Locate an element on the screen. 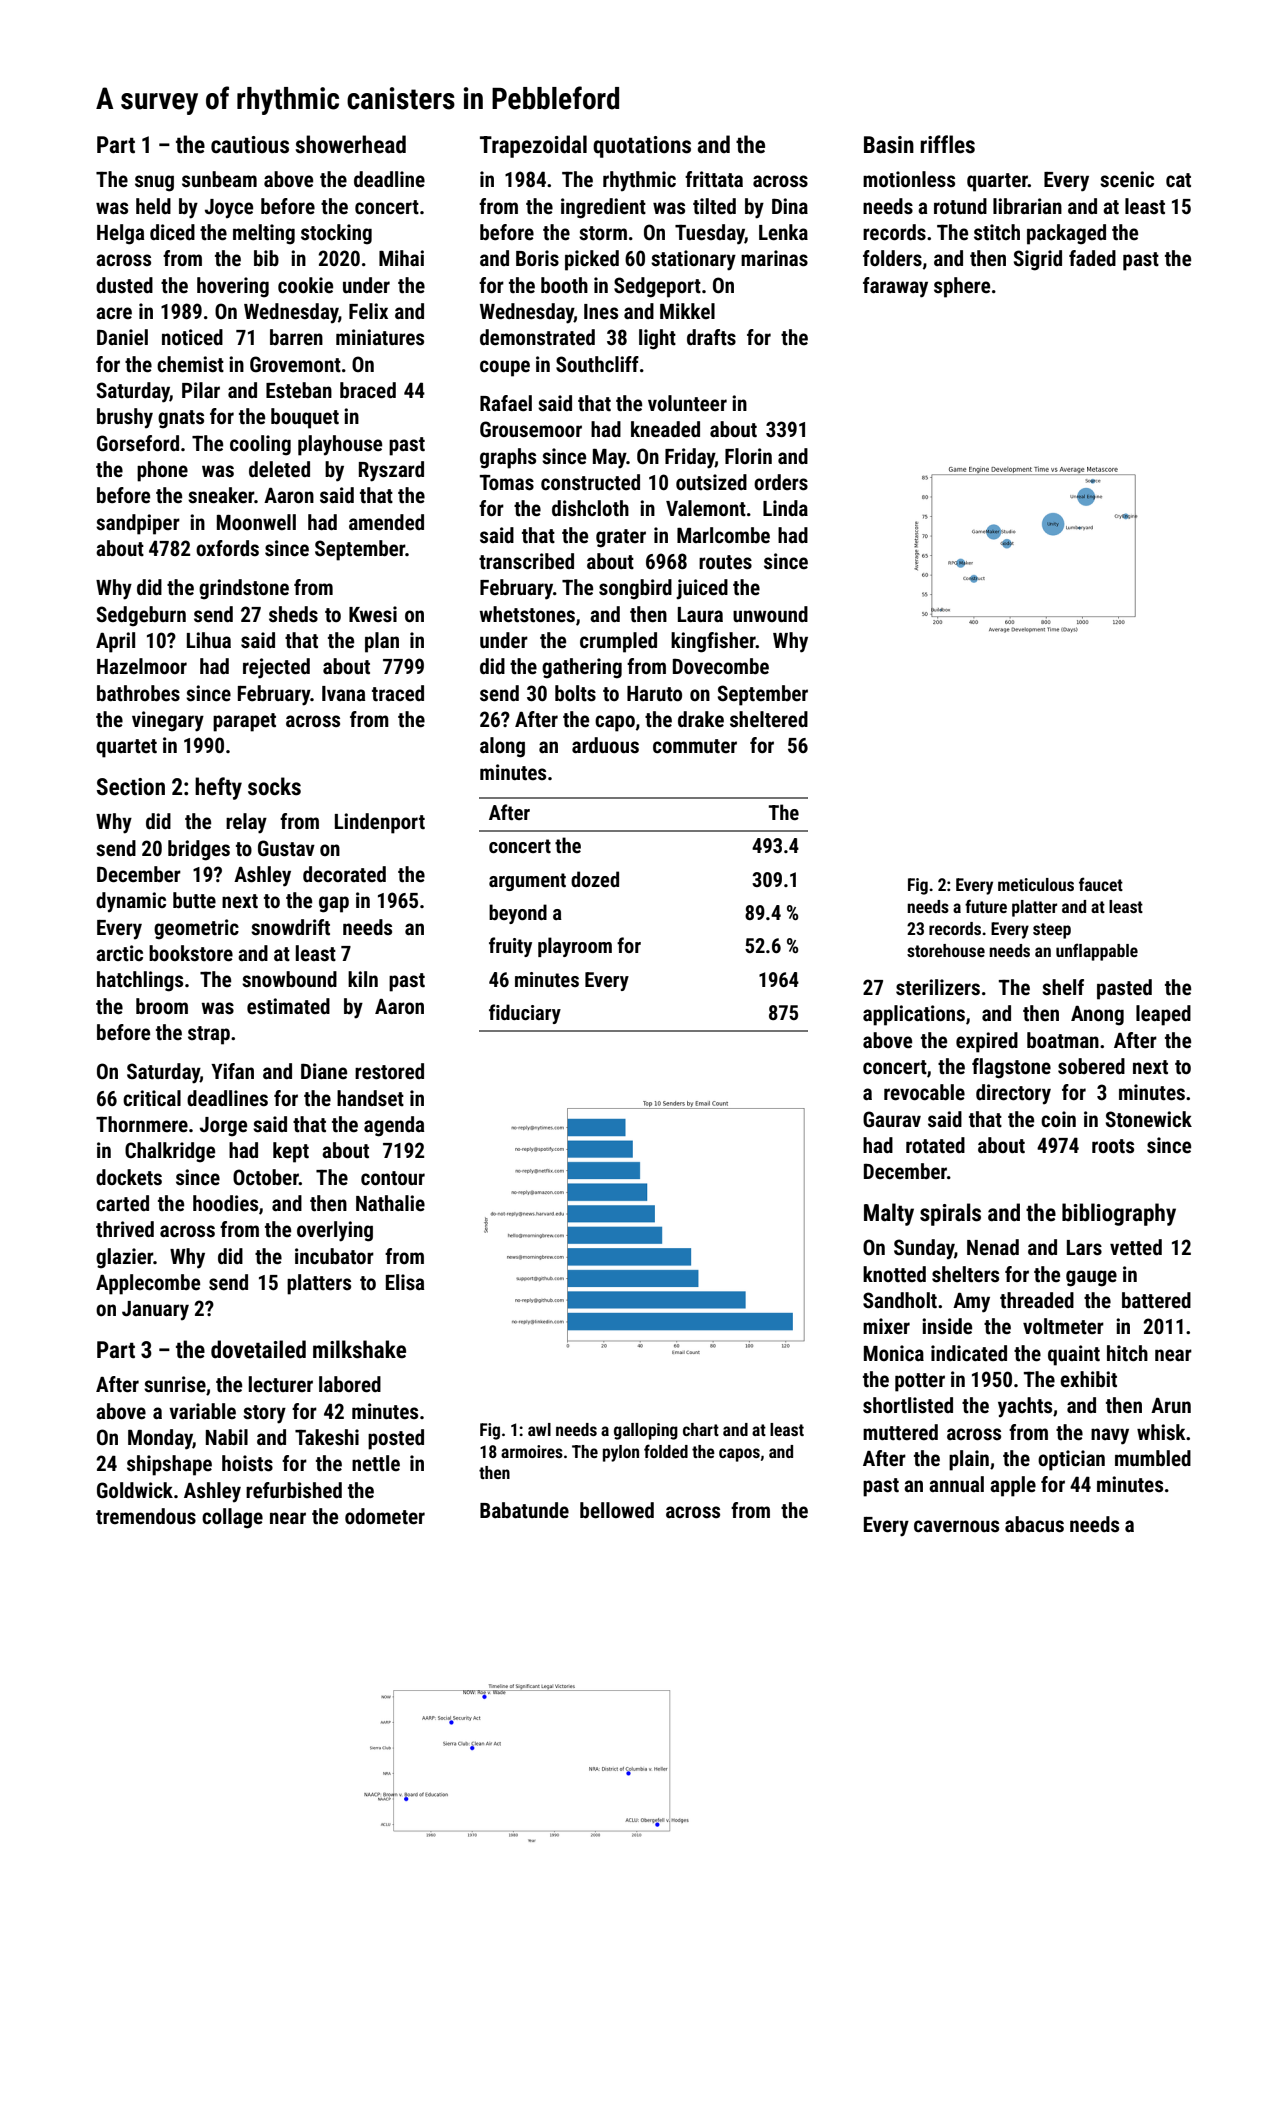  Linda is located at coordinates (785, 508).
